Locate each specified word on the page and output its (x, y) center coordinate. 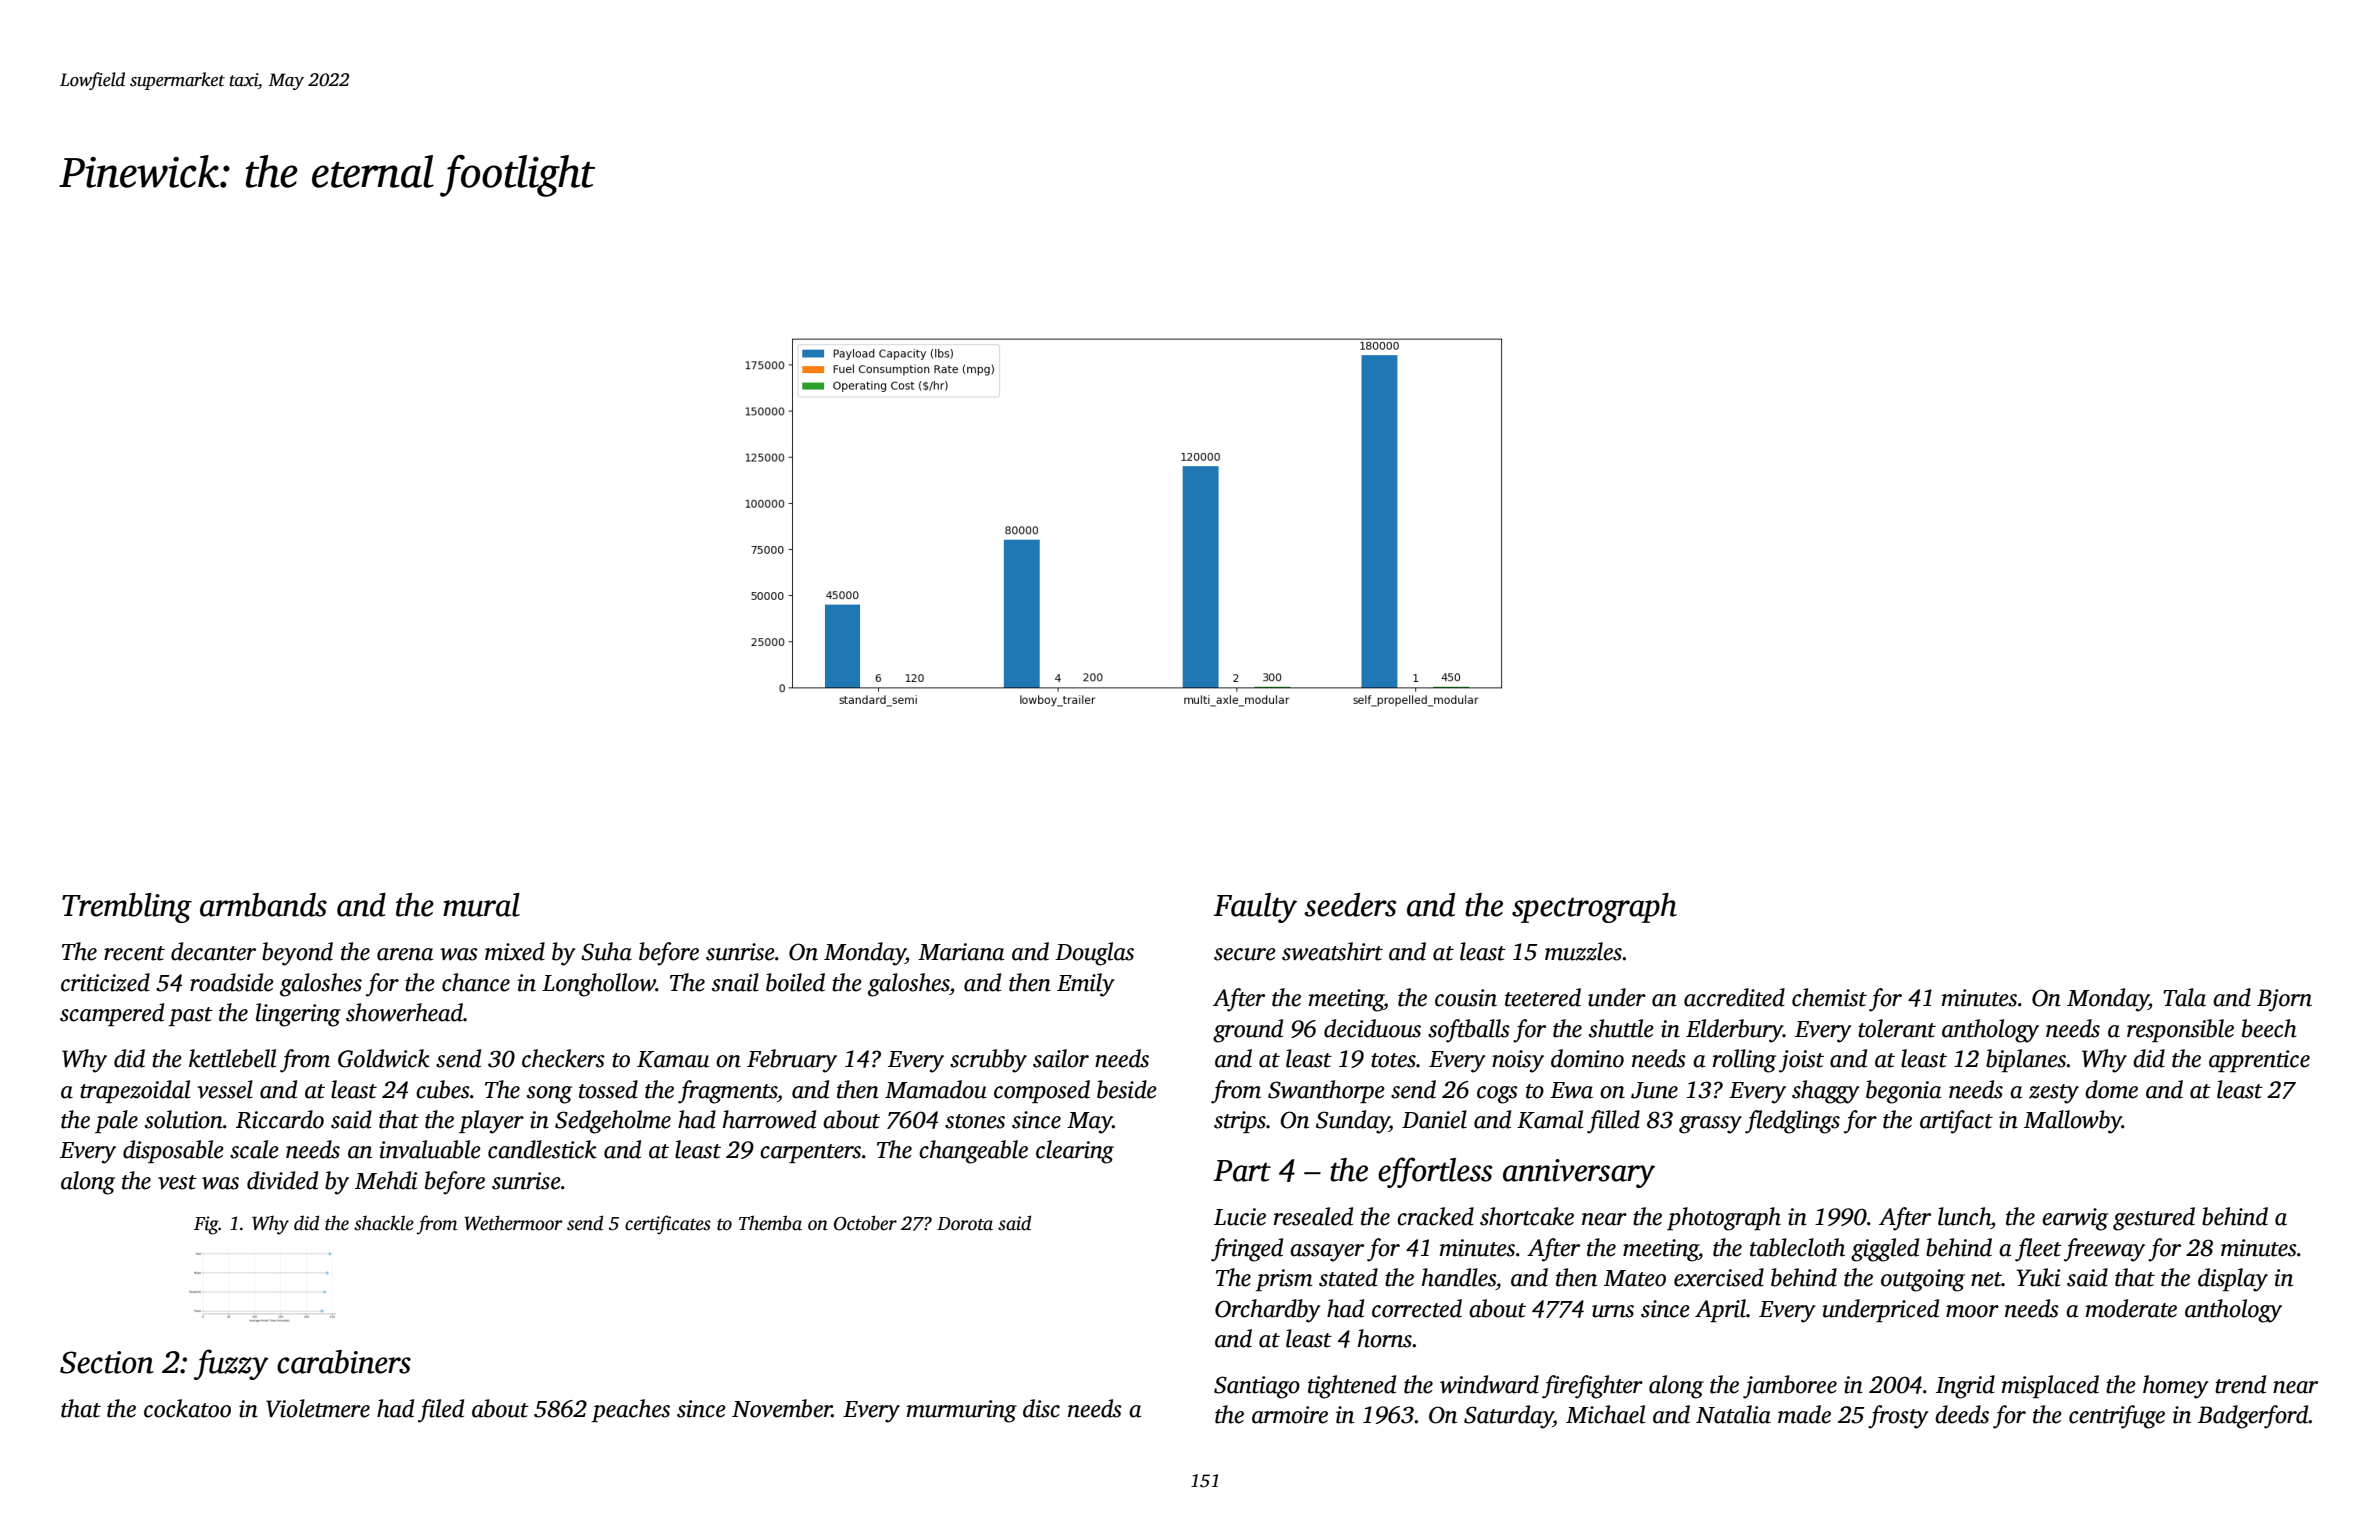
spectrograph (1594, 908)
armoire (1290, 1415)
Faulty (1255, 908)
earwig (2075, 1219)
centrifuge (2117, 1417)
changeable (973, 1152)
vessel (225, 1089)
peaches (631, 1410)
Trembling (127, 908)
